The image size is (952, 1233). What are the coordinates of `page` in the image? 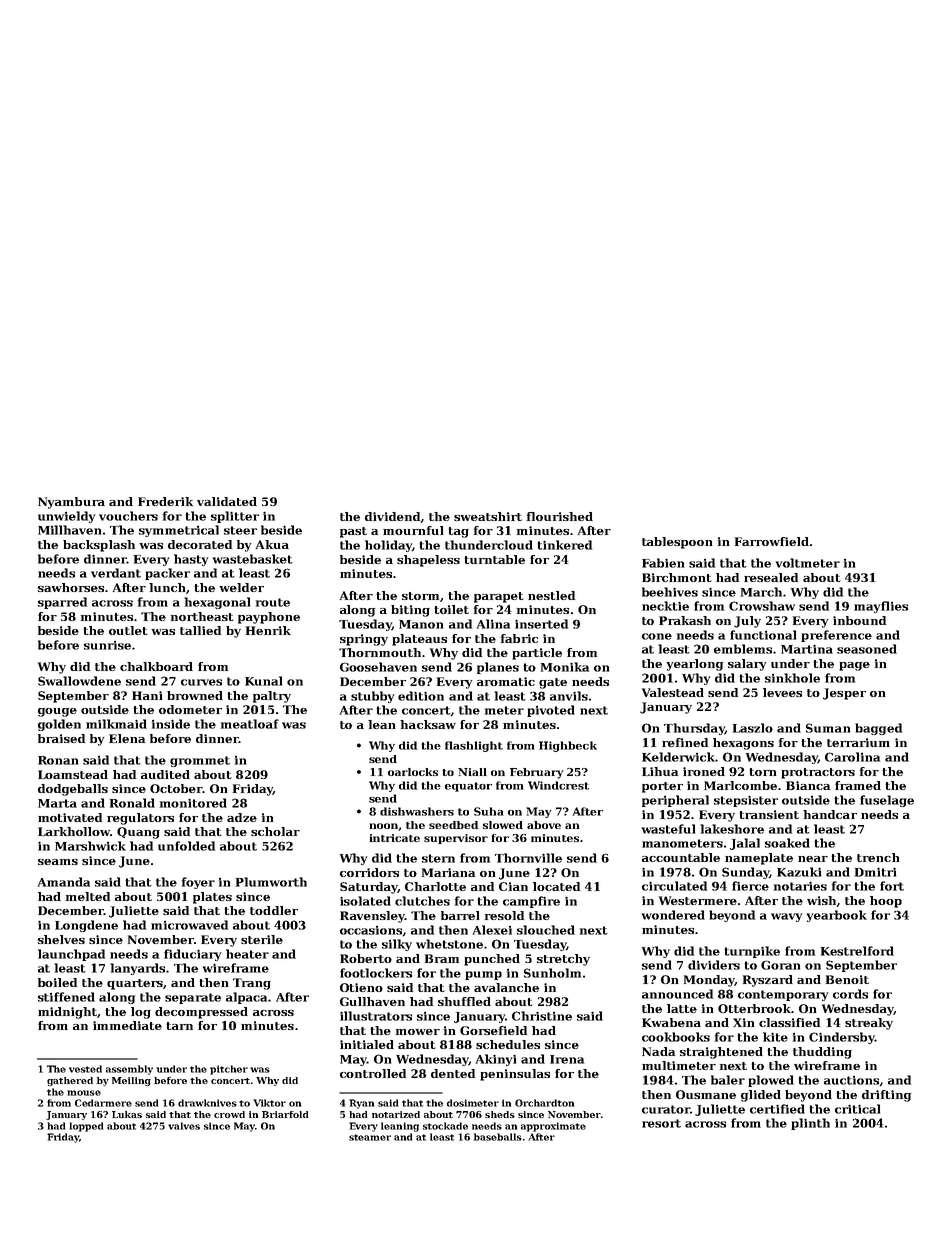 It's located at (854, 666).
